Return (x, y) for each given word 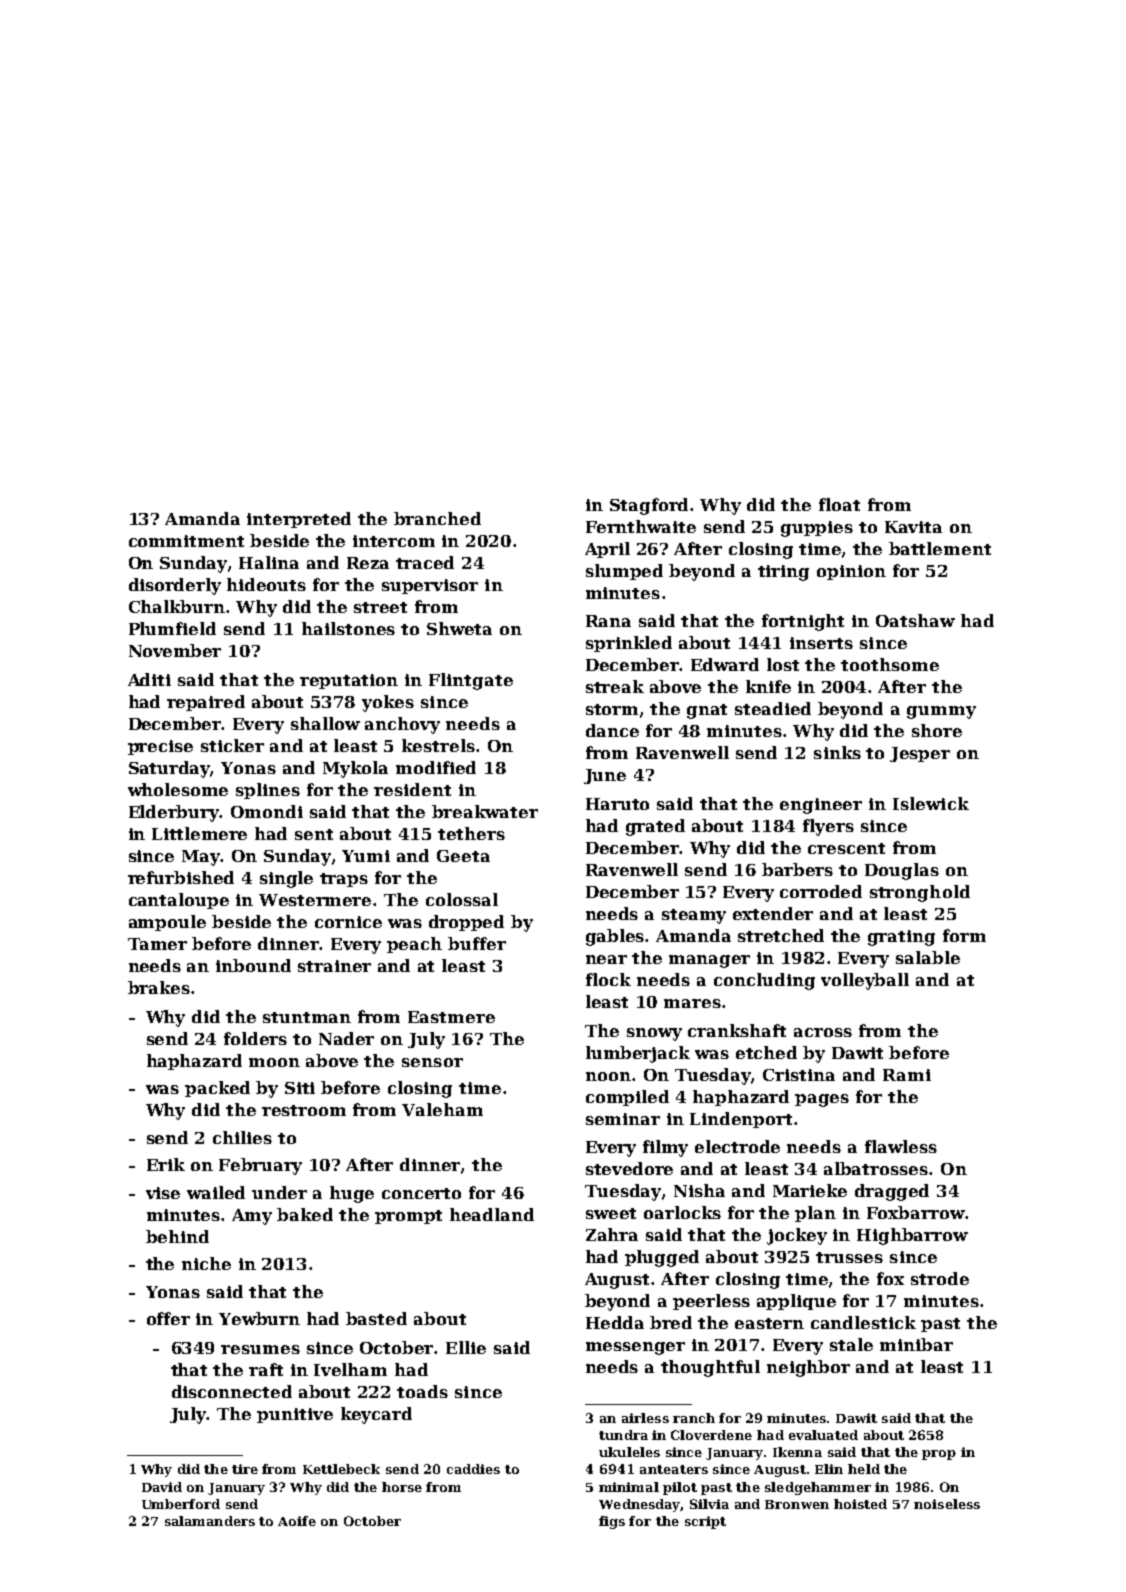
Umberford (181, 1504)
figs (612, 1522)
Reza (368, 563)
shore (937, 730)
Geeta (463, 856)
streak (615, 686)
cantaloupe (179, 901)
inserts (821, 643)
